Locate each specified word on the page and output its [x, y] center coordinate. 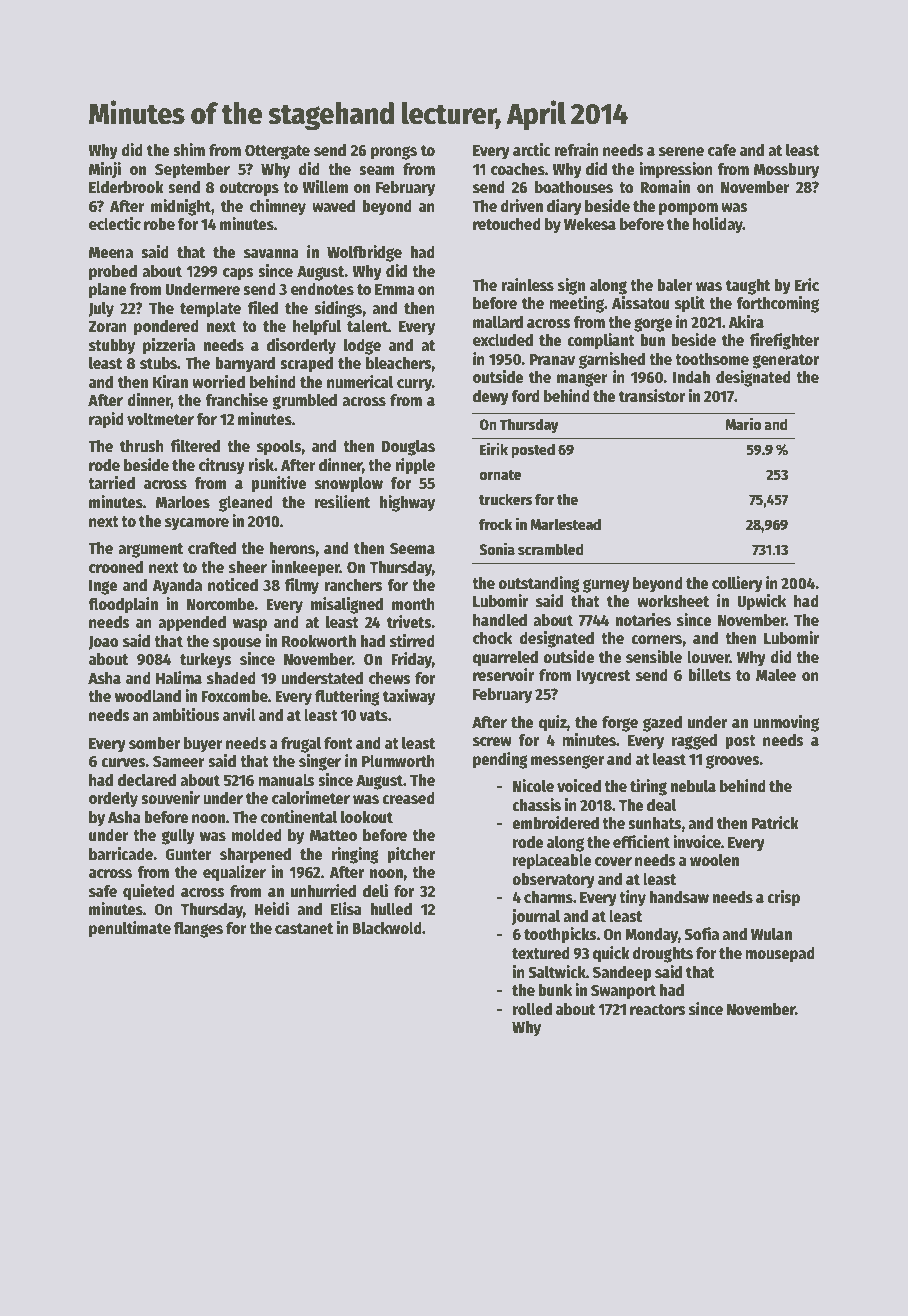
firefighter [784, 341]
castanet [304, 929]
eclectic [115, 224]
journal [535, 917]
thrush [142, 446]
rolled [532, 1009]
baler [675, 285]
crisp [783, 898]
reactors [658, 1010]
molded [257, 835]
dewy [491, 398]
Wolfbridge [364, 253]
